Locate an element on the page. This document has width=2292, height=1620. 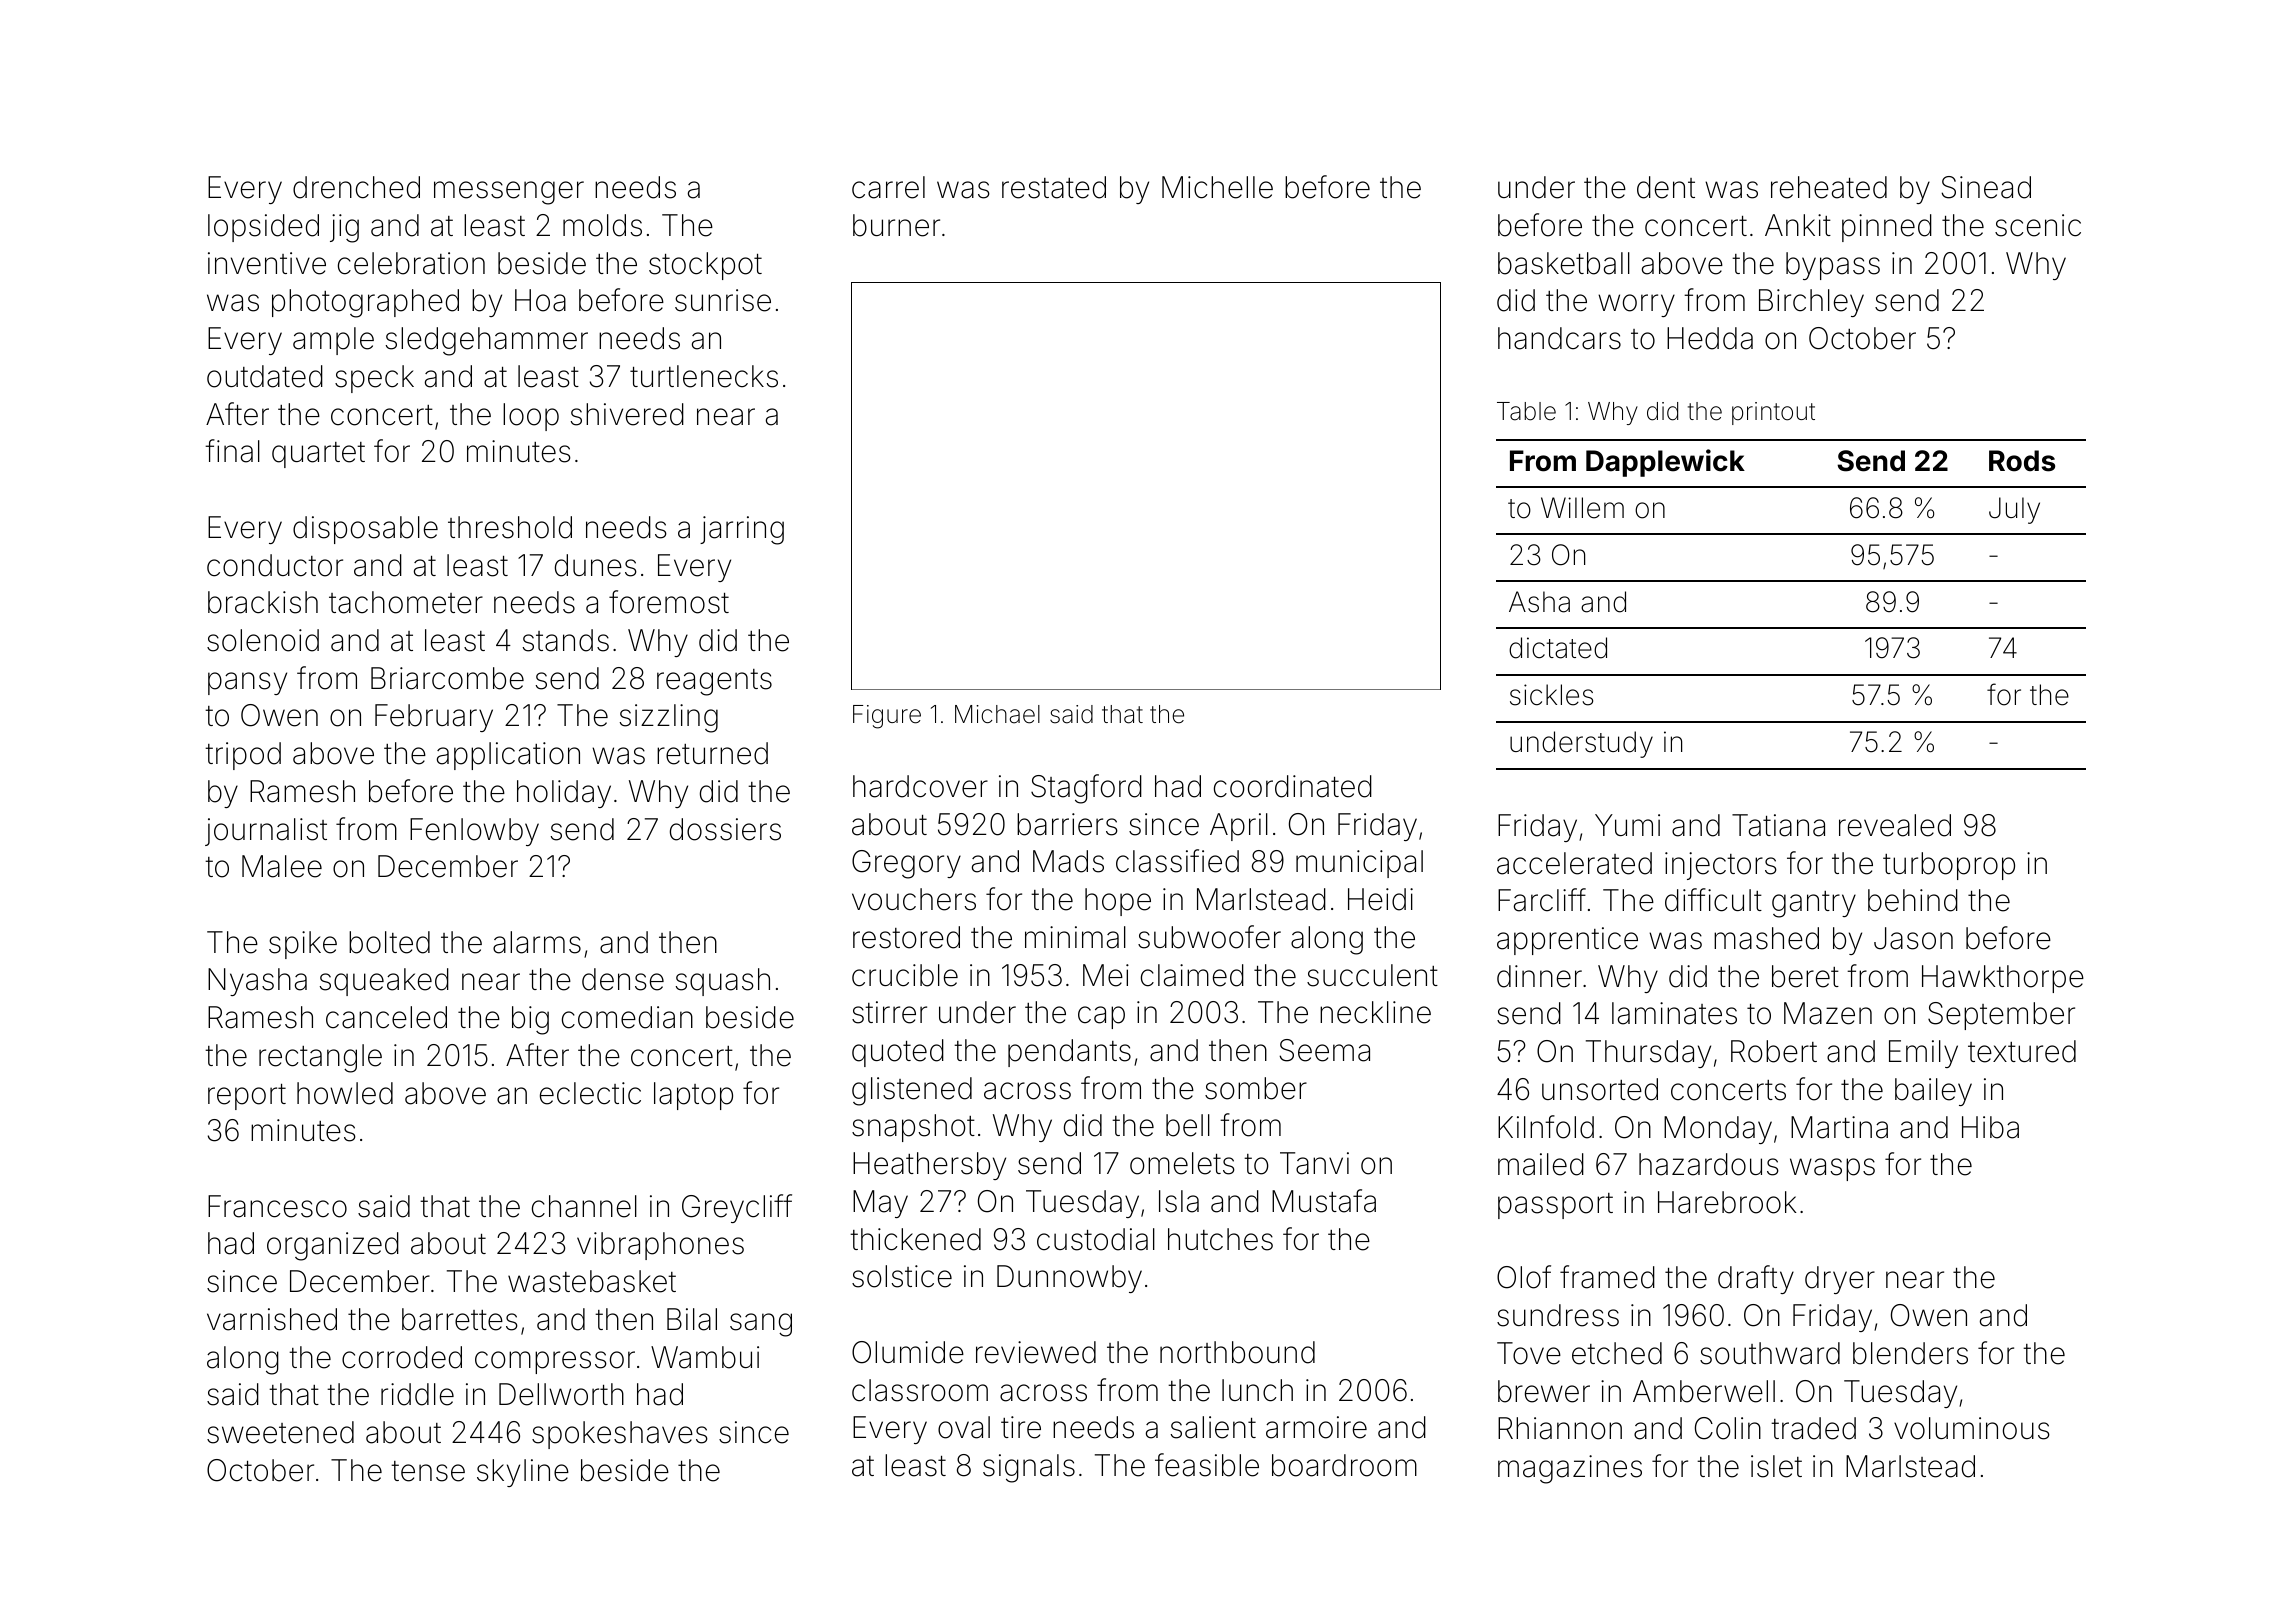
speck is located at coordinates (374, 379).
